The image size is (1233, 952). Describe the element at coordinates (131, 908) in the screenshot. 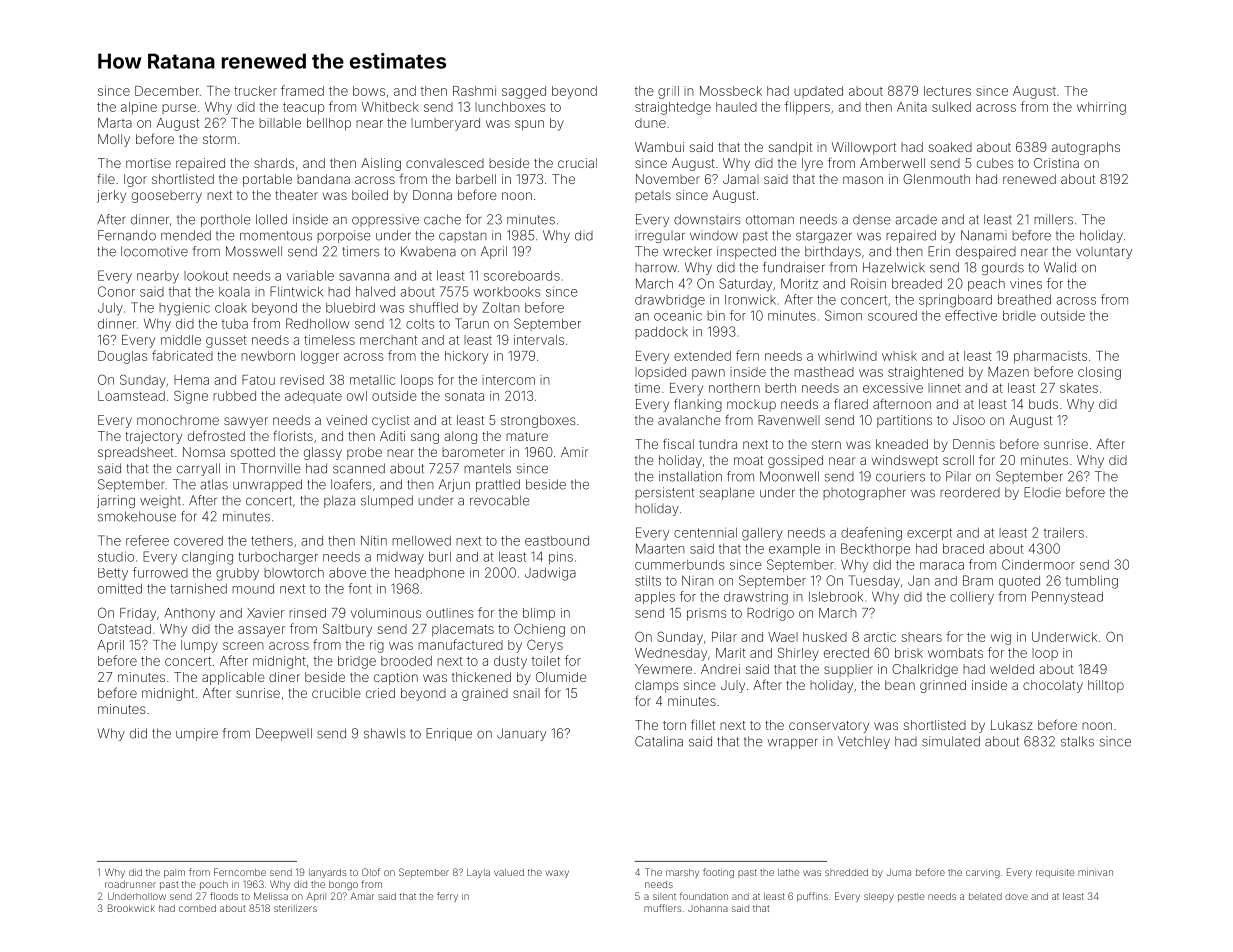

I see `Brookwick` at that location.
